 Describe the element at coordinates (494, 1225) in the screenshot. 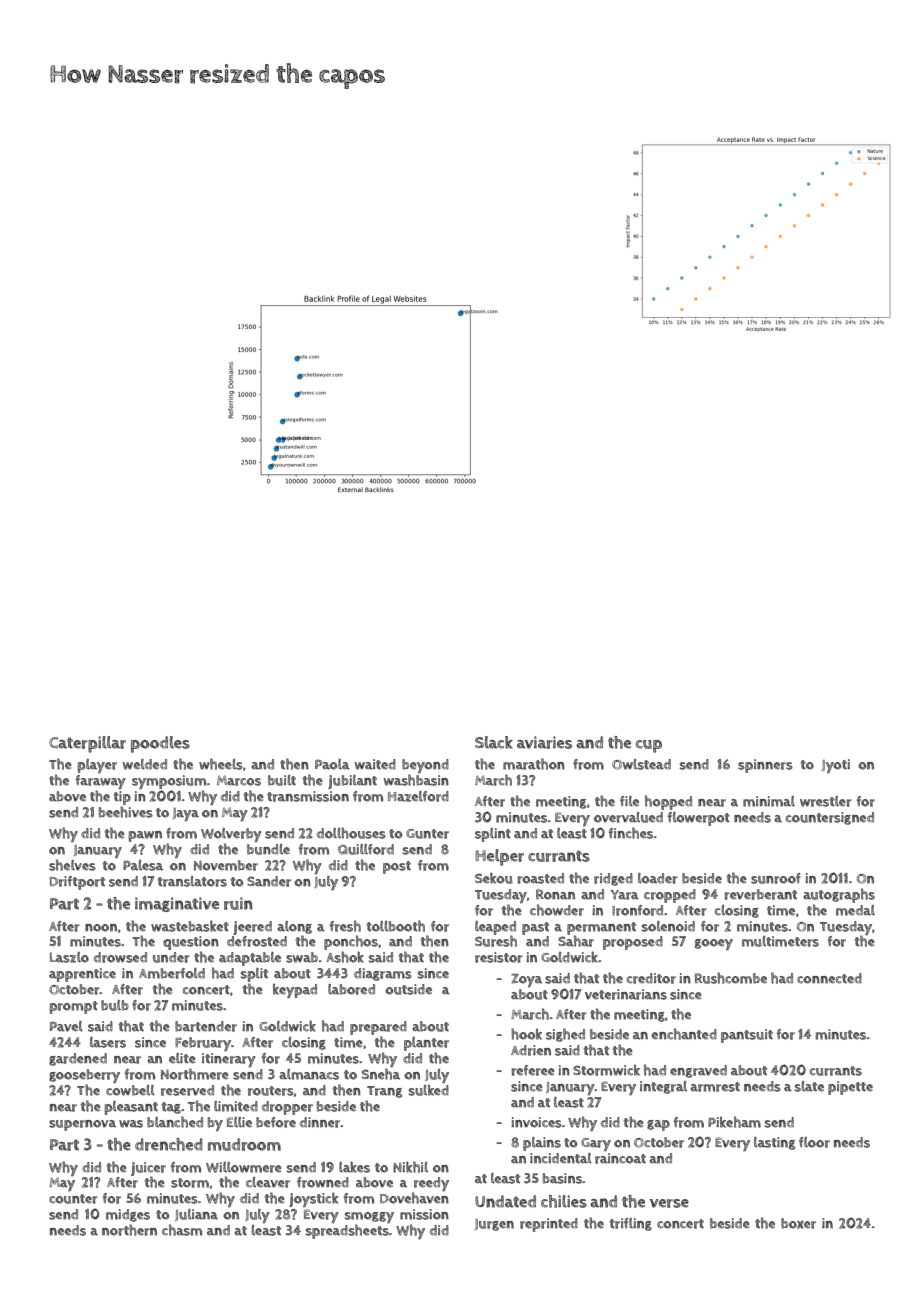

I see `Jurgen` at that location.
